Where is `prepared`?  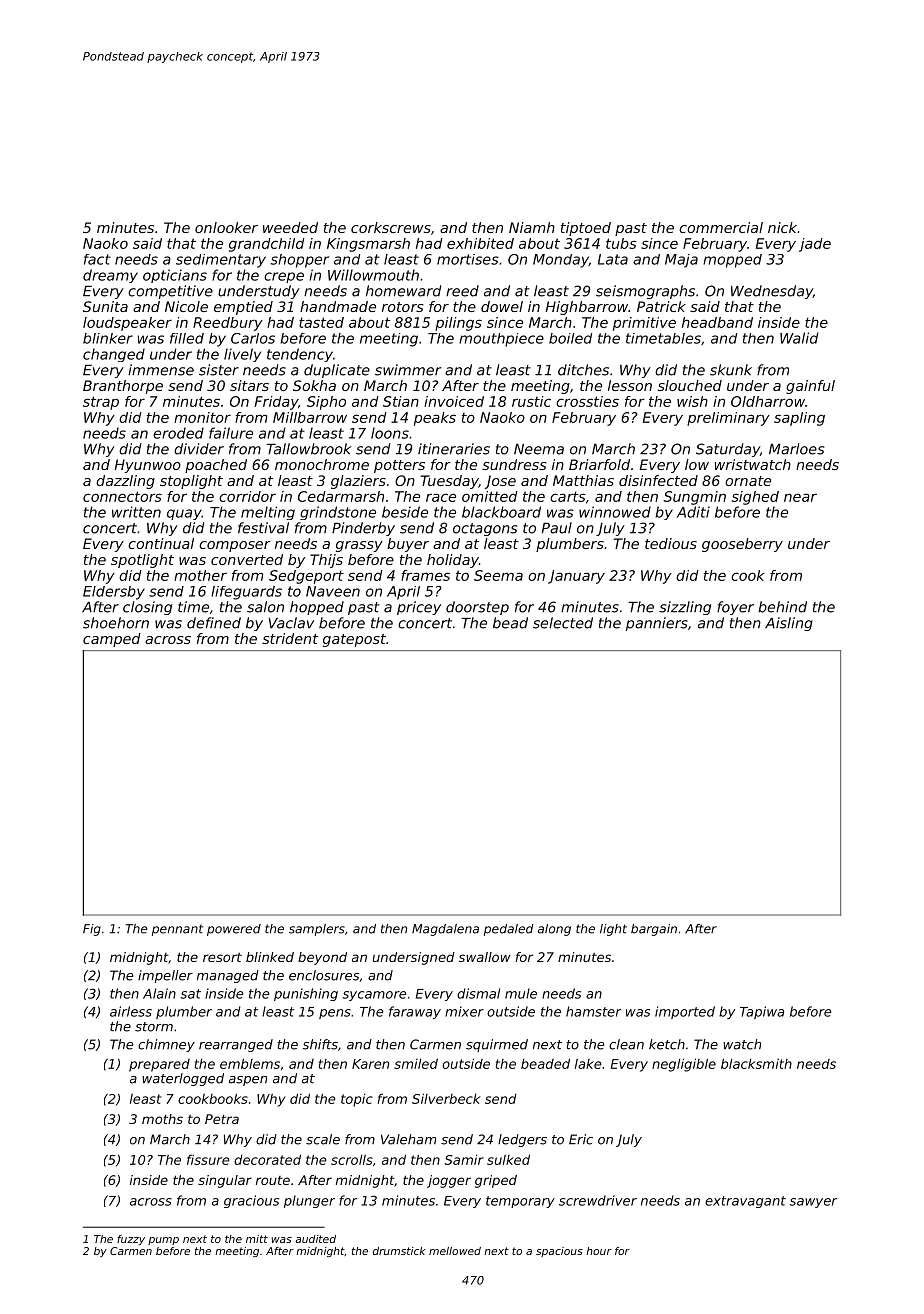
prepared is located at coordinates (159, 1065).
